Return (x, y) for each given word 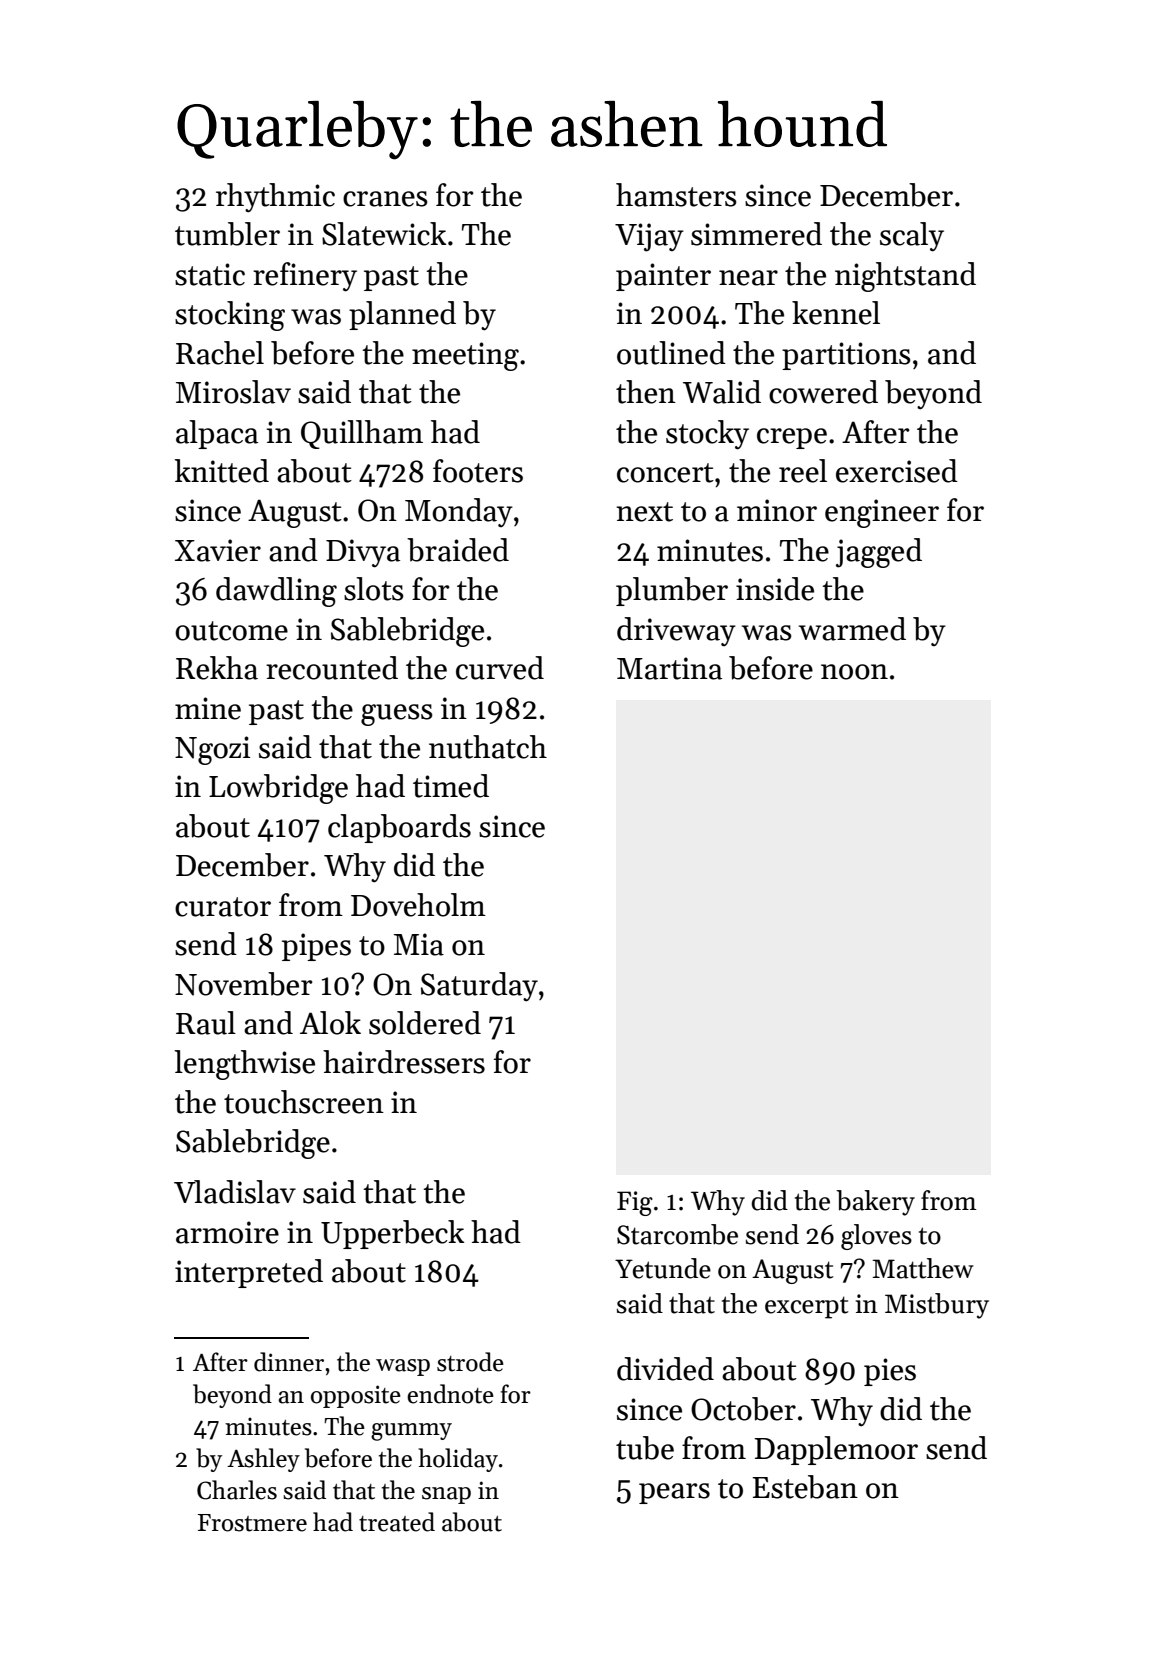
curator (223, 907)
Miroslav (233, 392)
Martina (669, 668)
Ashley (263, 1460)
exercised (897, 471)
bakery (875, 1203)
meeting (465, 356)
